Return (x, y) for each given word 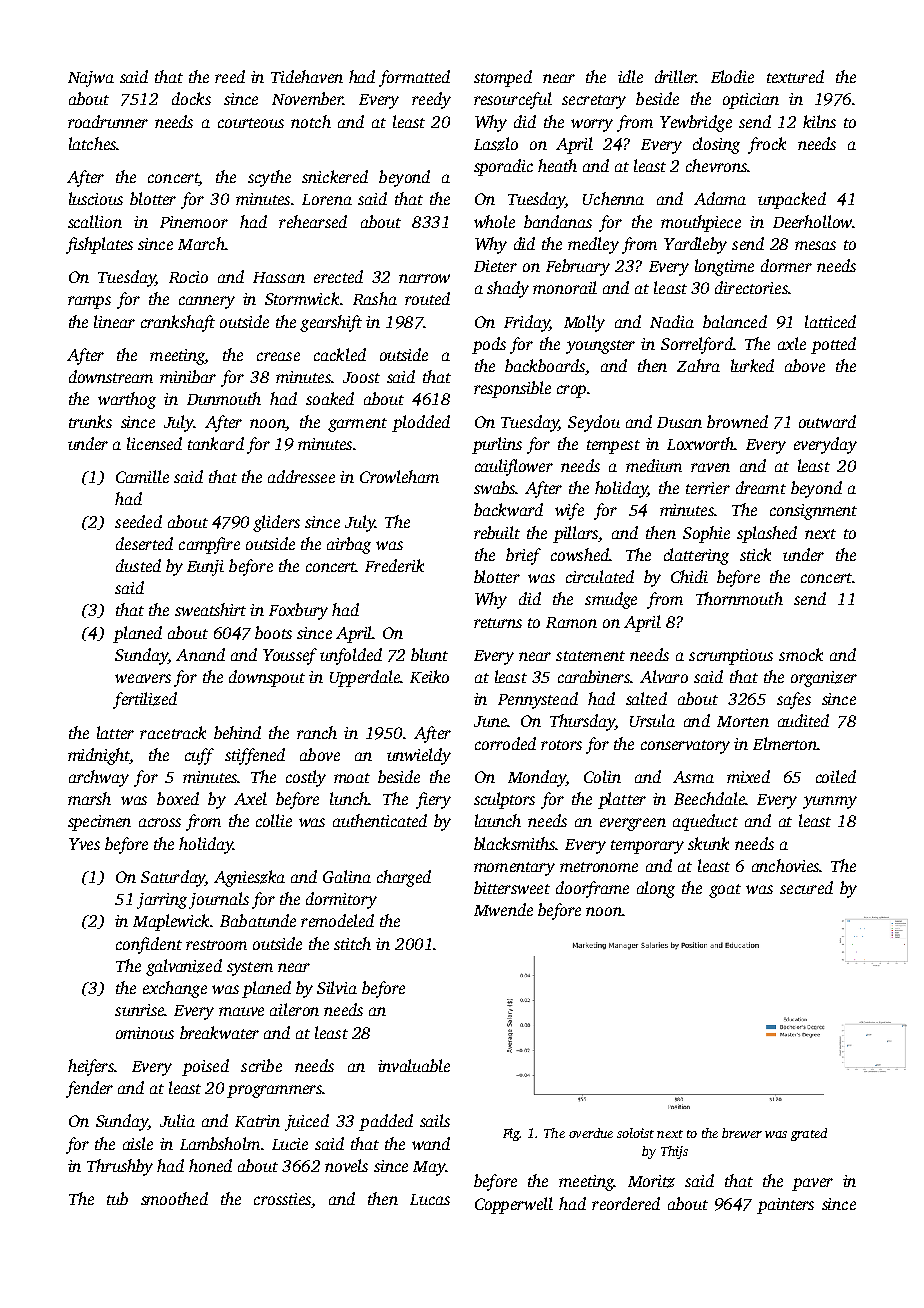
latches (92, 143)
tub (117, 1198)
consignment (813, 512)
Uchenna (613, 198)
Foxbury (298, 611)
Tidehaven (307, 76)
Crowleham (399, 476)
